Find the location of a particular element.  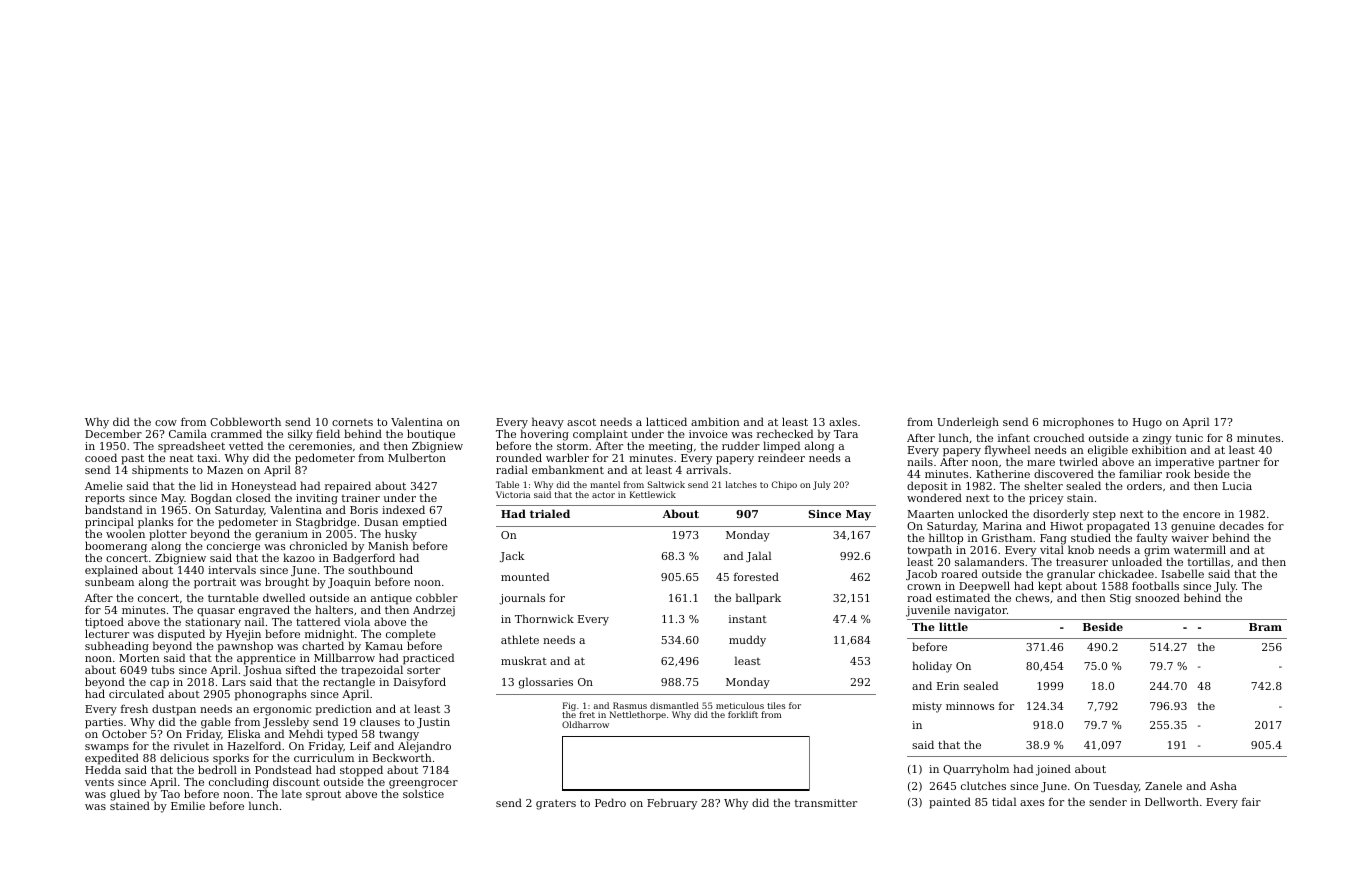

Morten is located at coordinates (139, 658).
